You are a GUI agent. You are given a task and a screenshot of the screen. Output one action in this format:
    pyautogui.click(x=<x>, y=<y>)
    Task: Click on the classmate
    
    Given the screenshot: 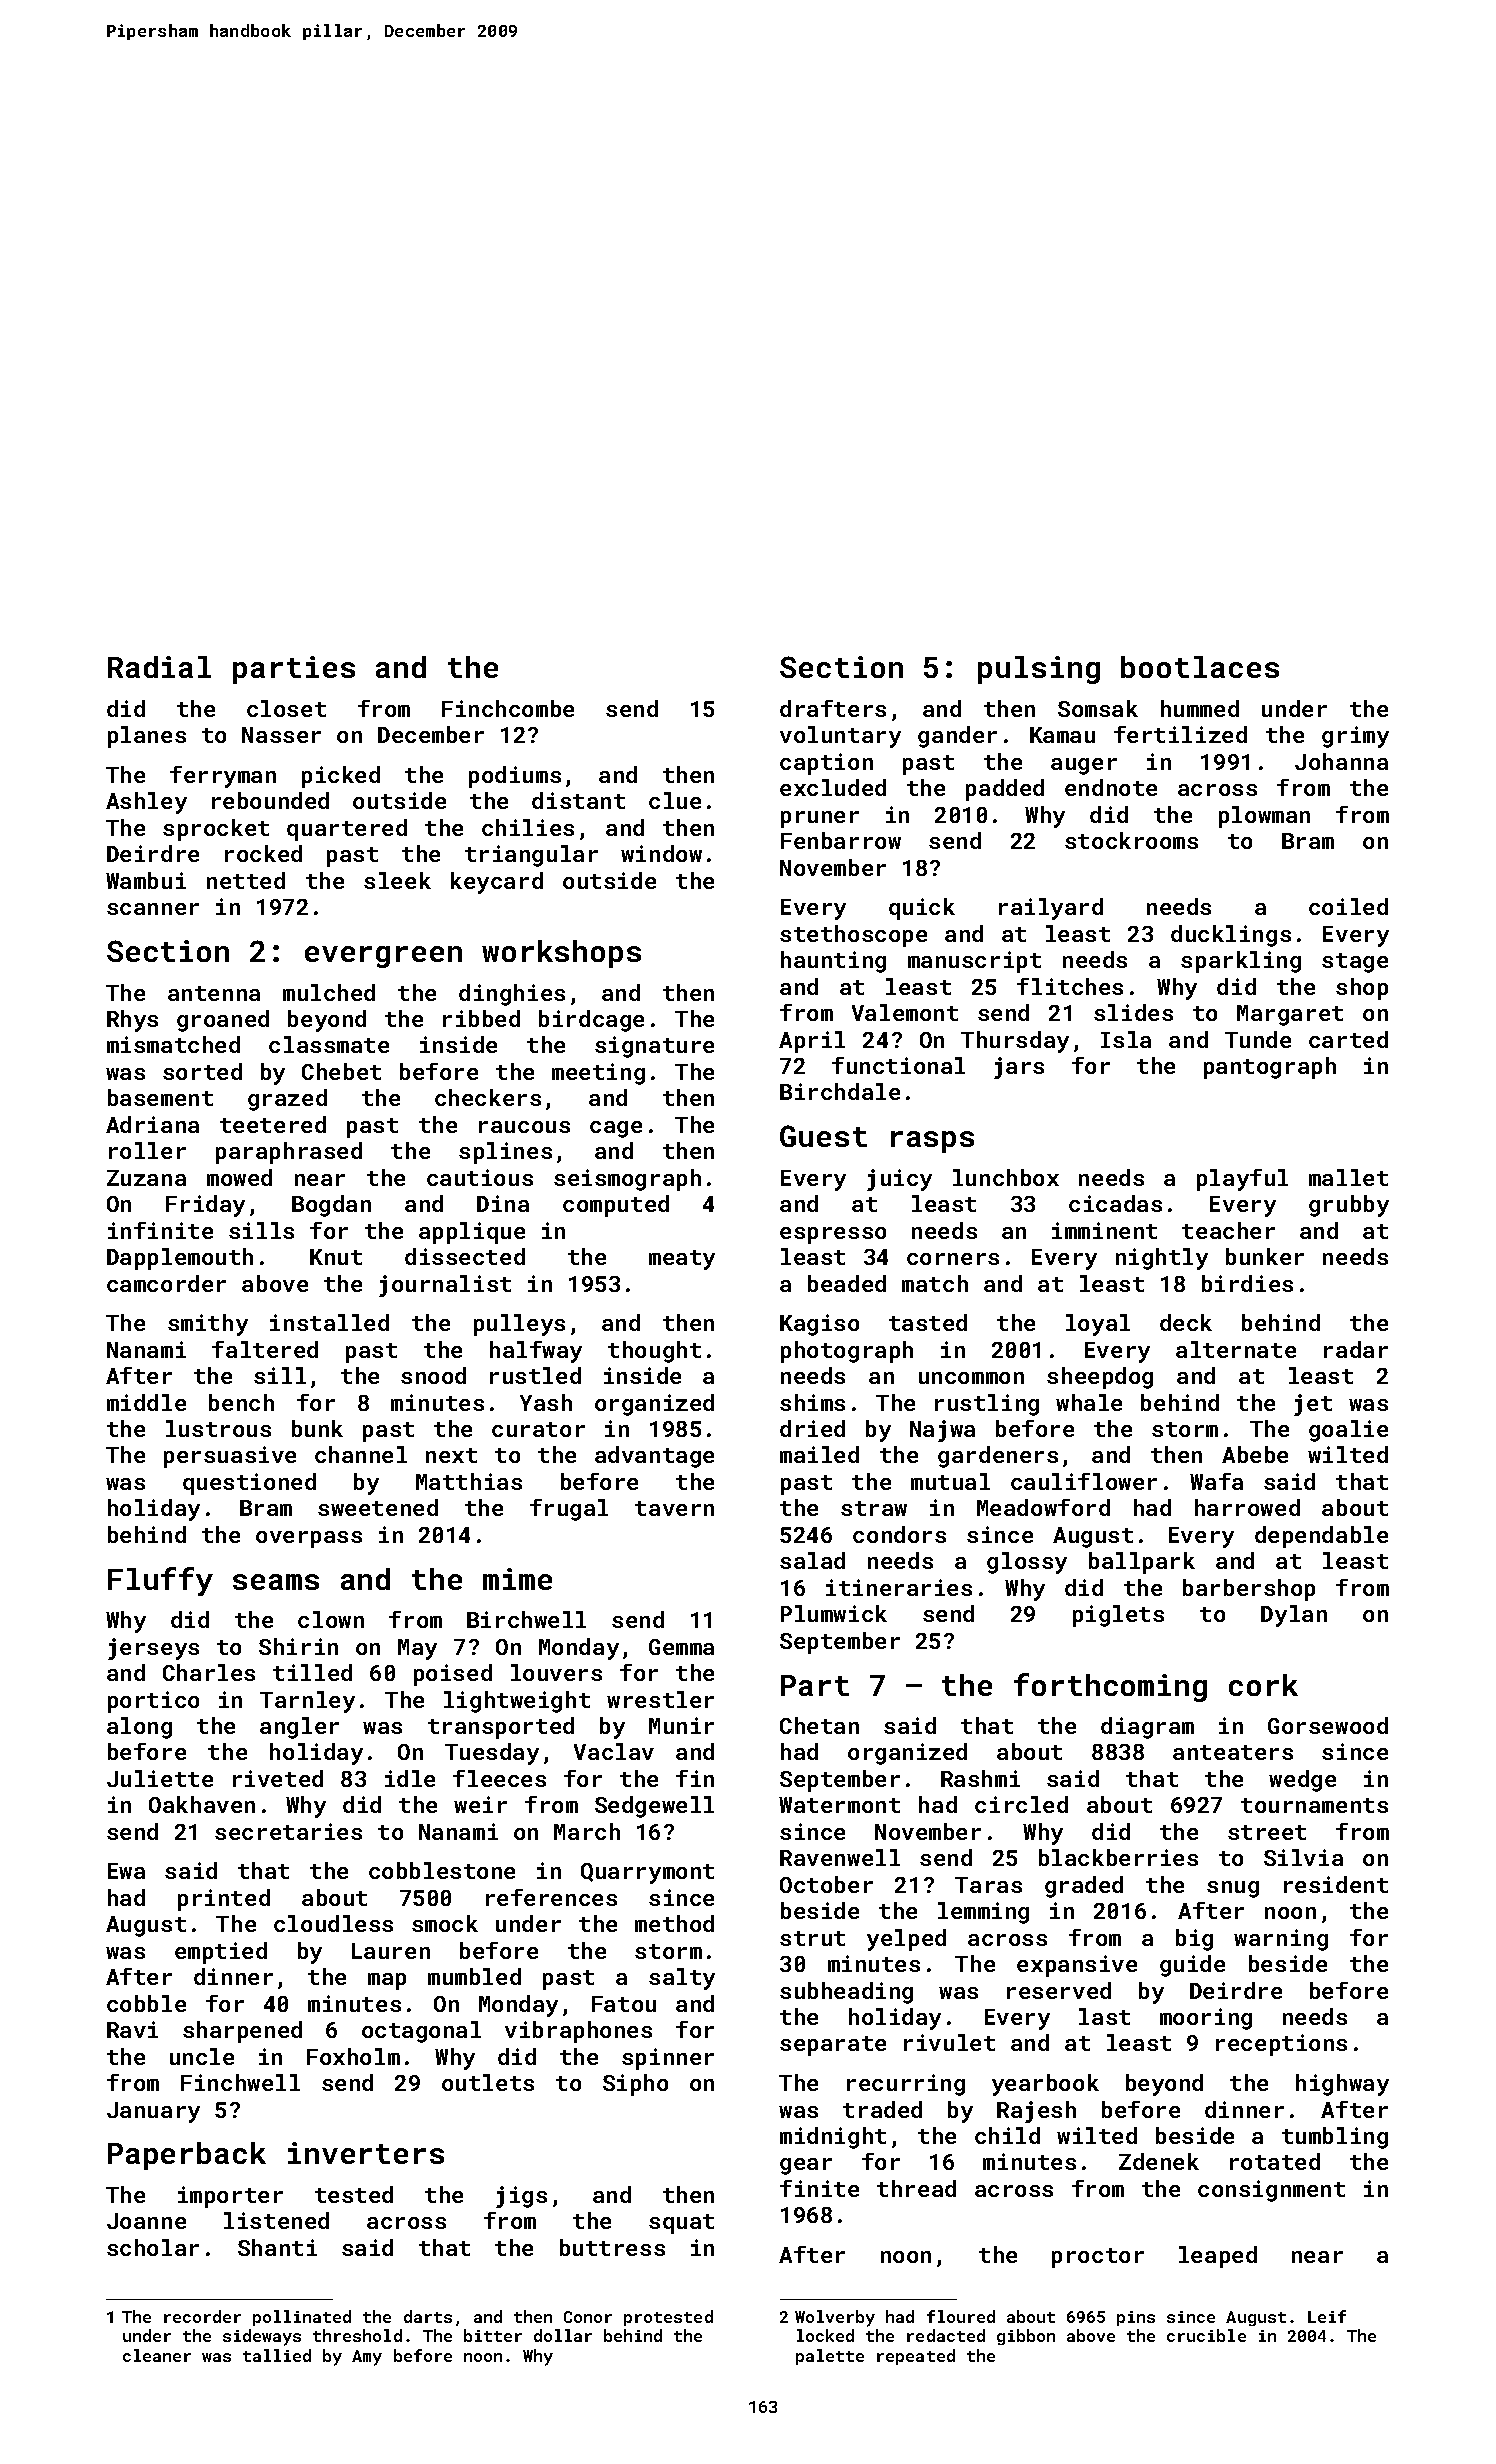 What is the action you would take?
    pyautogui.click(x=329, y=1044)
